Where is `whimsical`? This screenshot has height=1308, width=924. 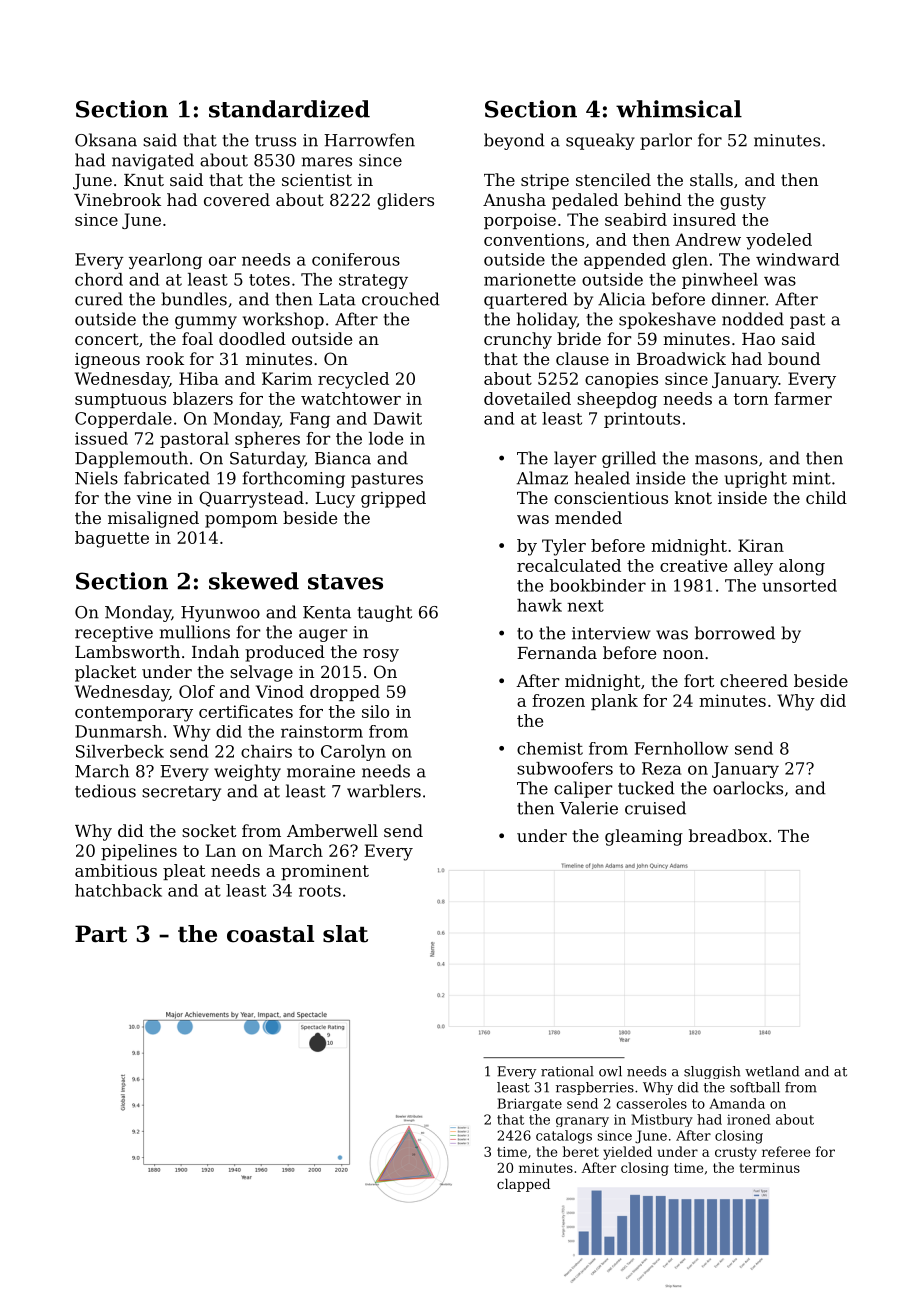
whimsical is located at coordinates (679, 109).
